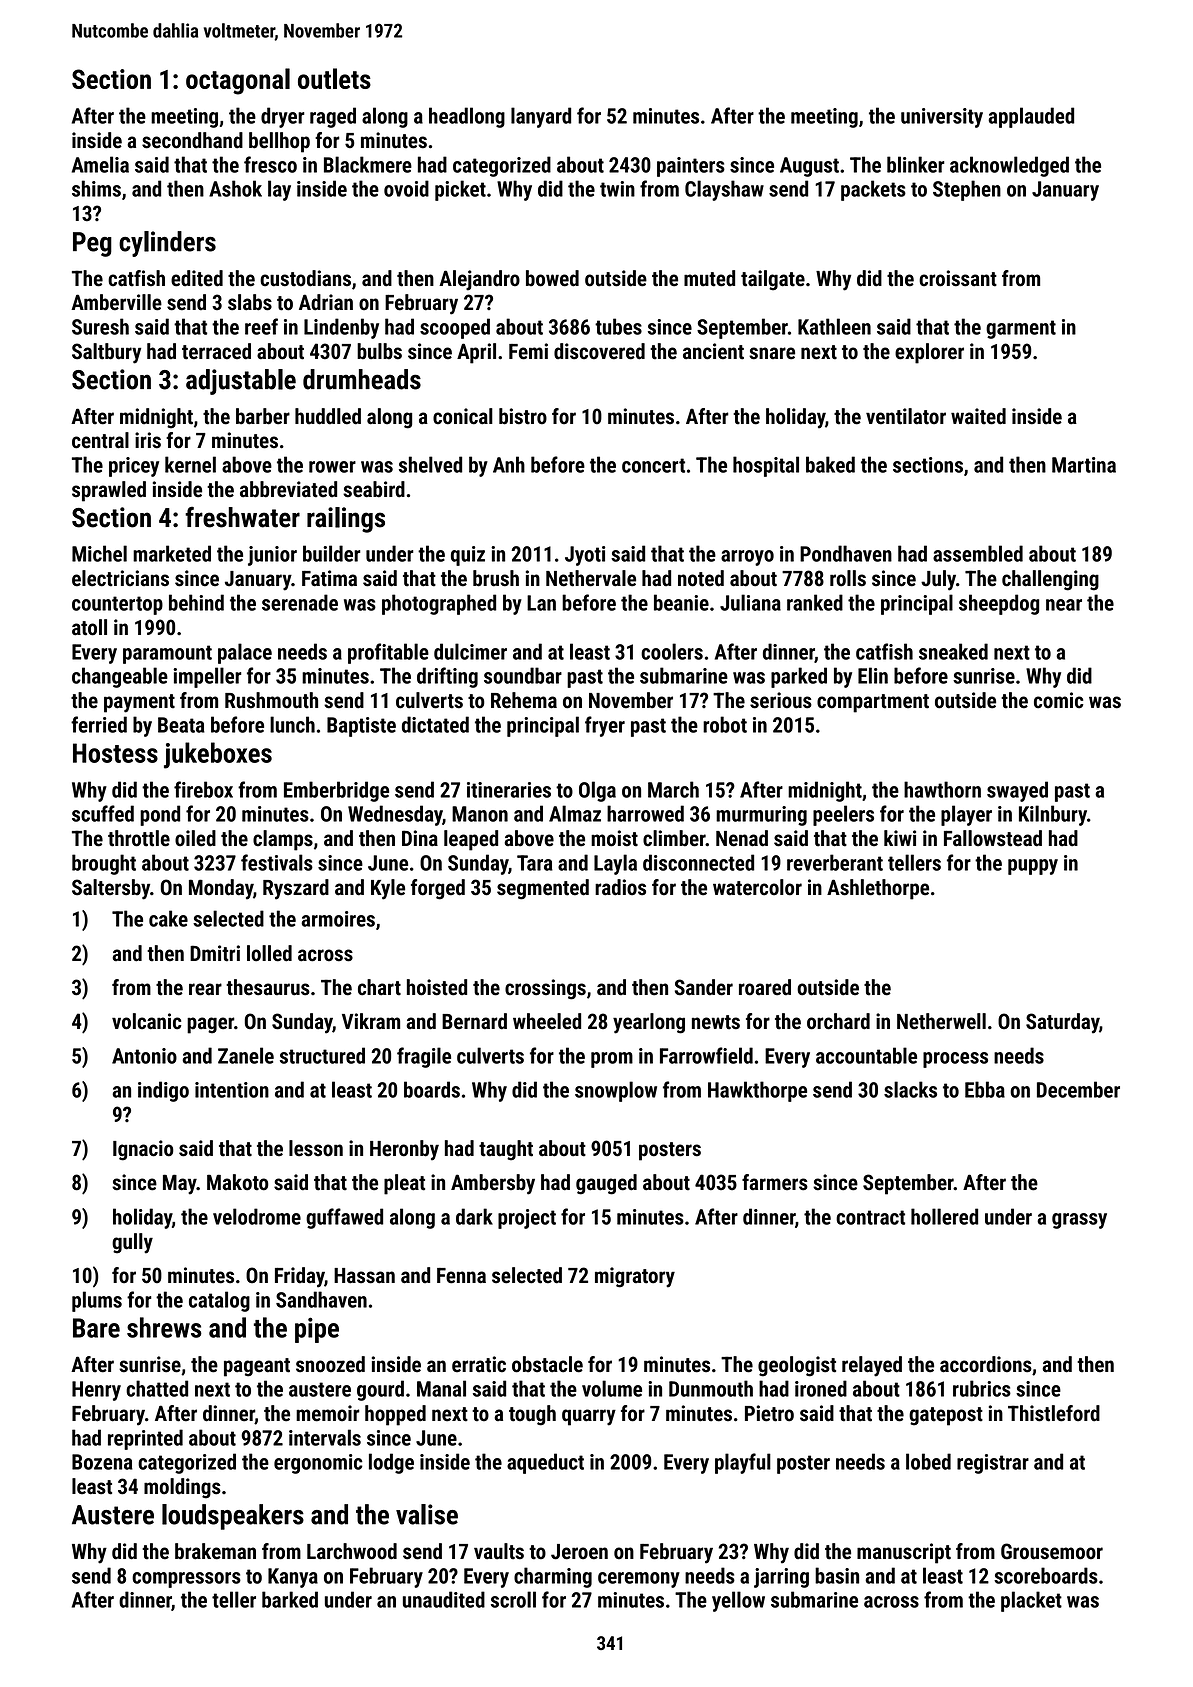 The image size is (1193, 1687). What do you see at coordinates (216, 351) in the image?
I see `terraced` at bounding box center [216, 351].
